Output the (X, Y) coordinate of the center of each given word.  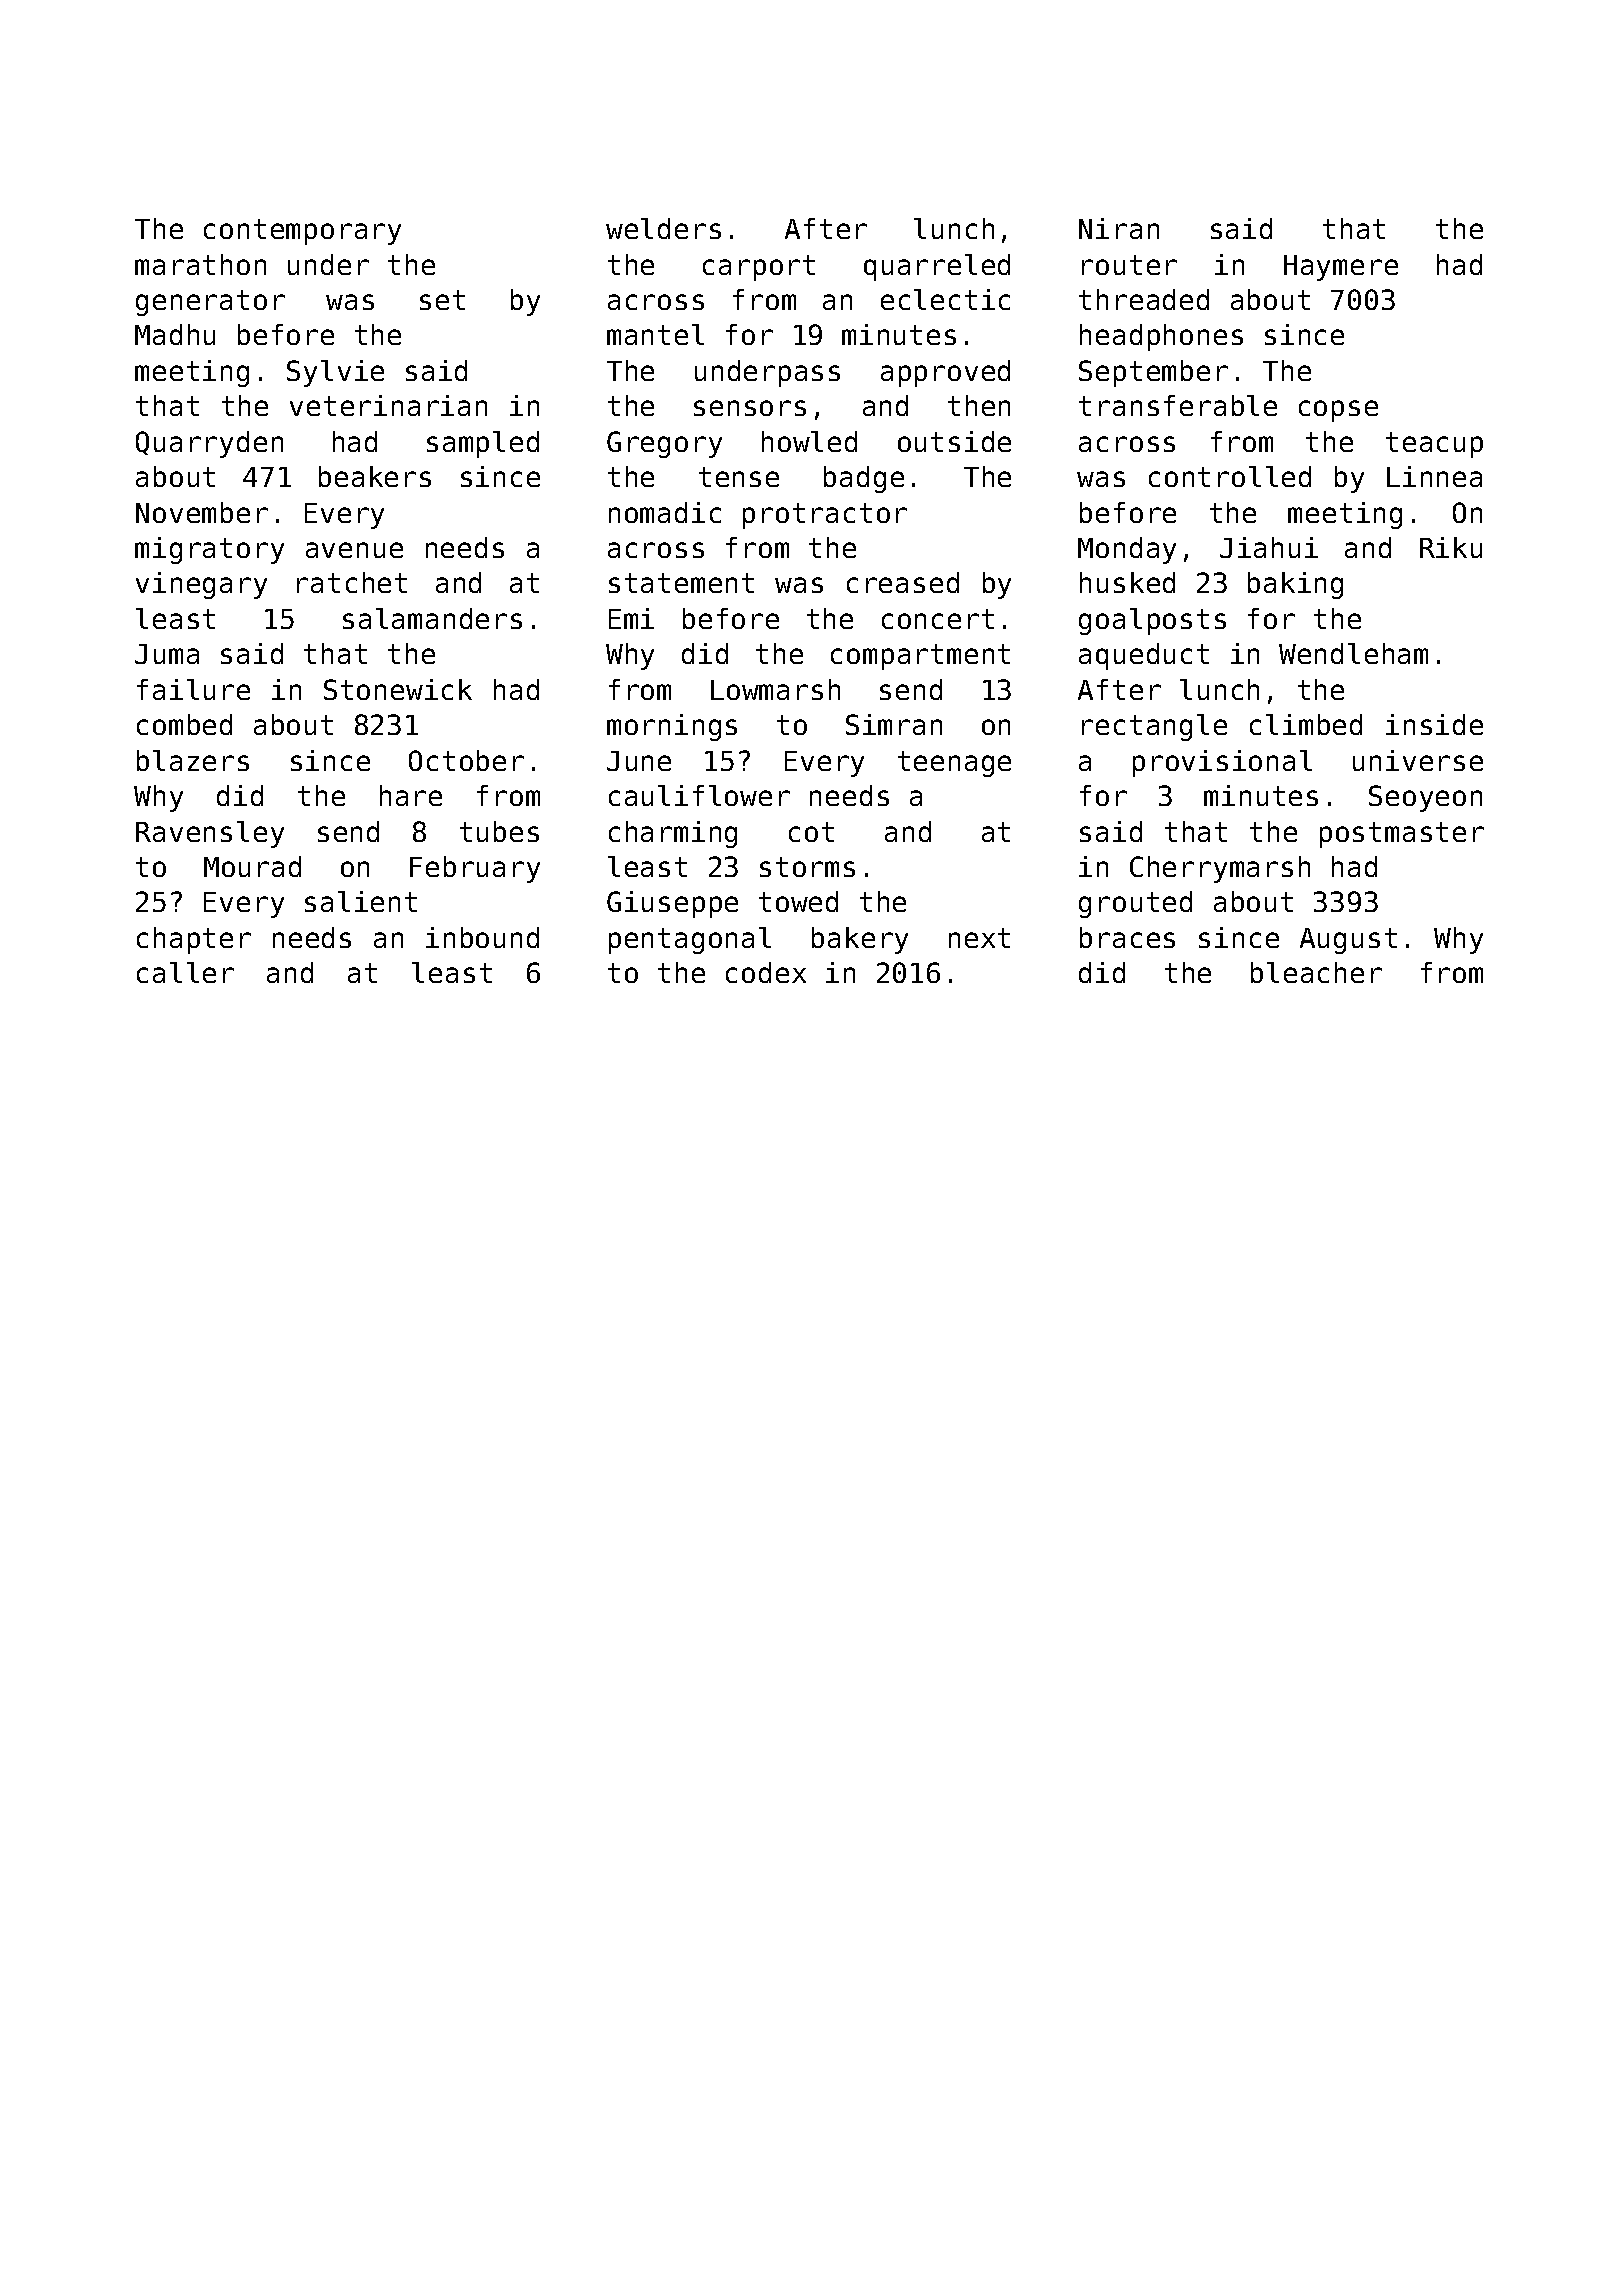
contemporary (302, 232)
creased (903, 582)
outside (954, 441)
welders (663, 228)
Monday (1127, 550)
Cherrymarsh (1220, 869)
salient (361, 901)
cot (811, 832)
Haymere (1341, 268)
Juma (167, 654)
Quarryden (209, 444)
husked (1127, 582)
